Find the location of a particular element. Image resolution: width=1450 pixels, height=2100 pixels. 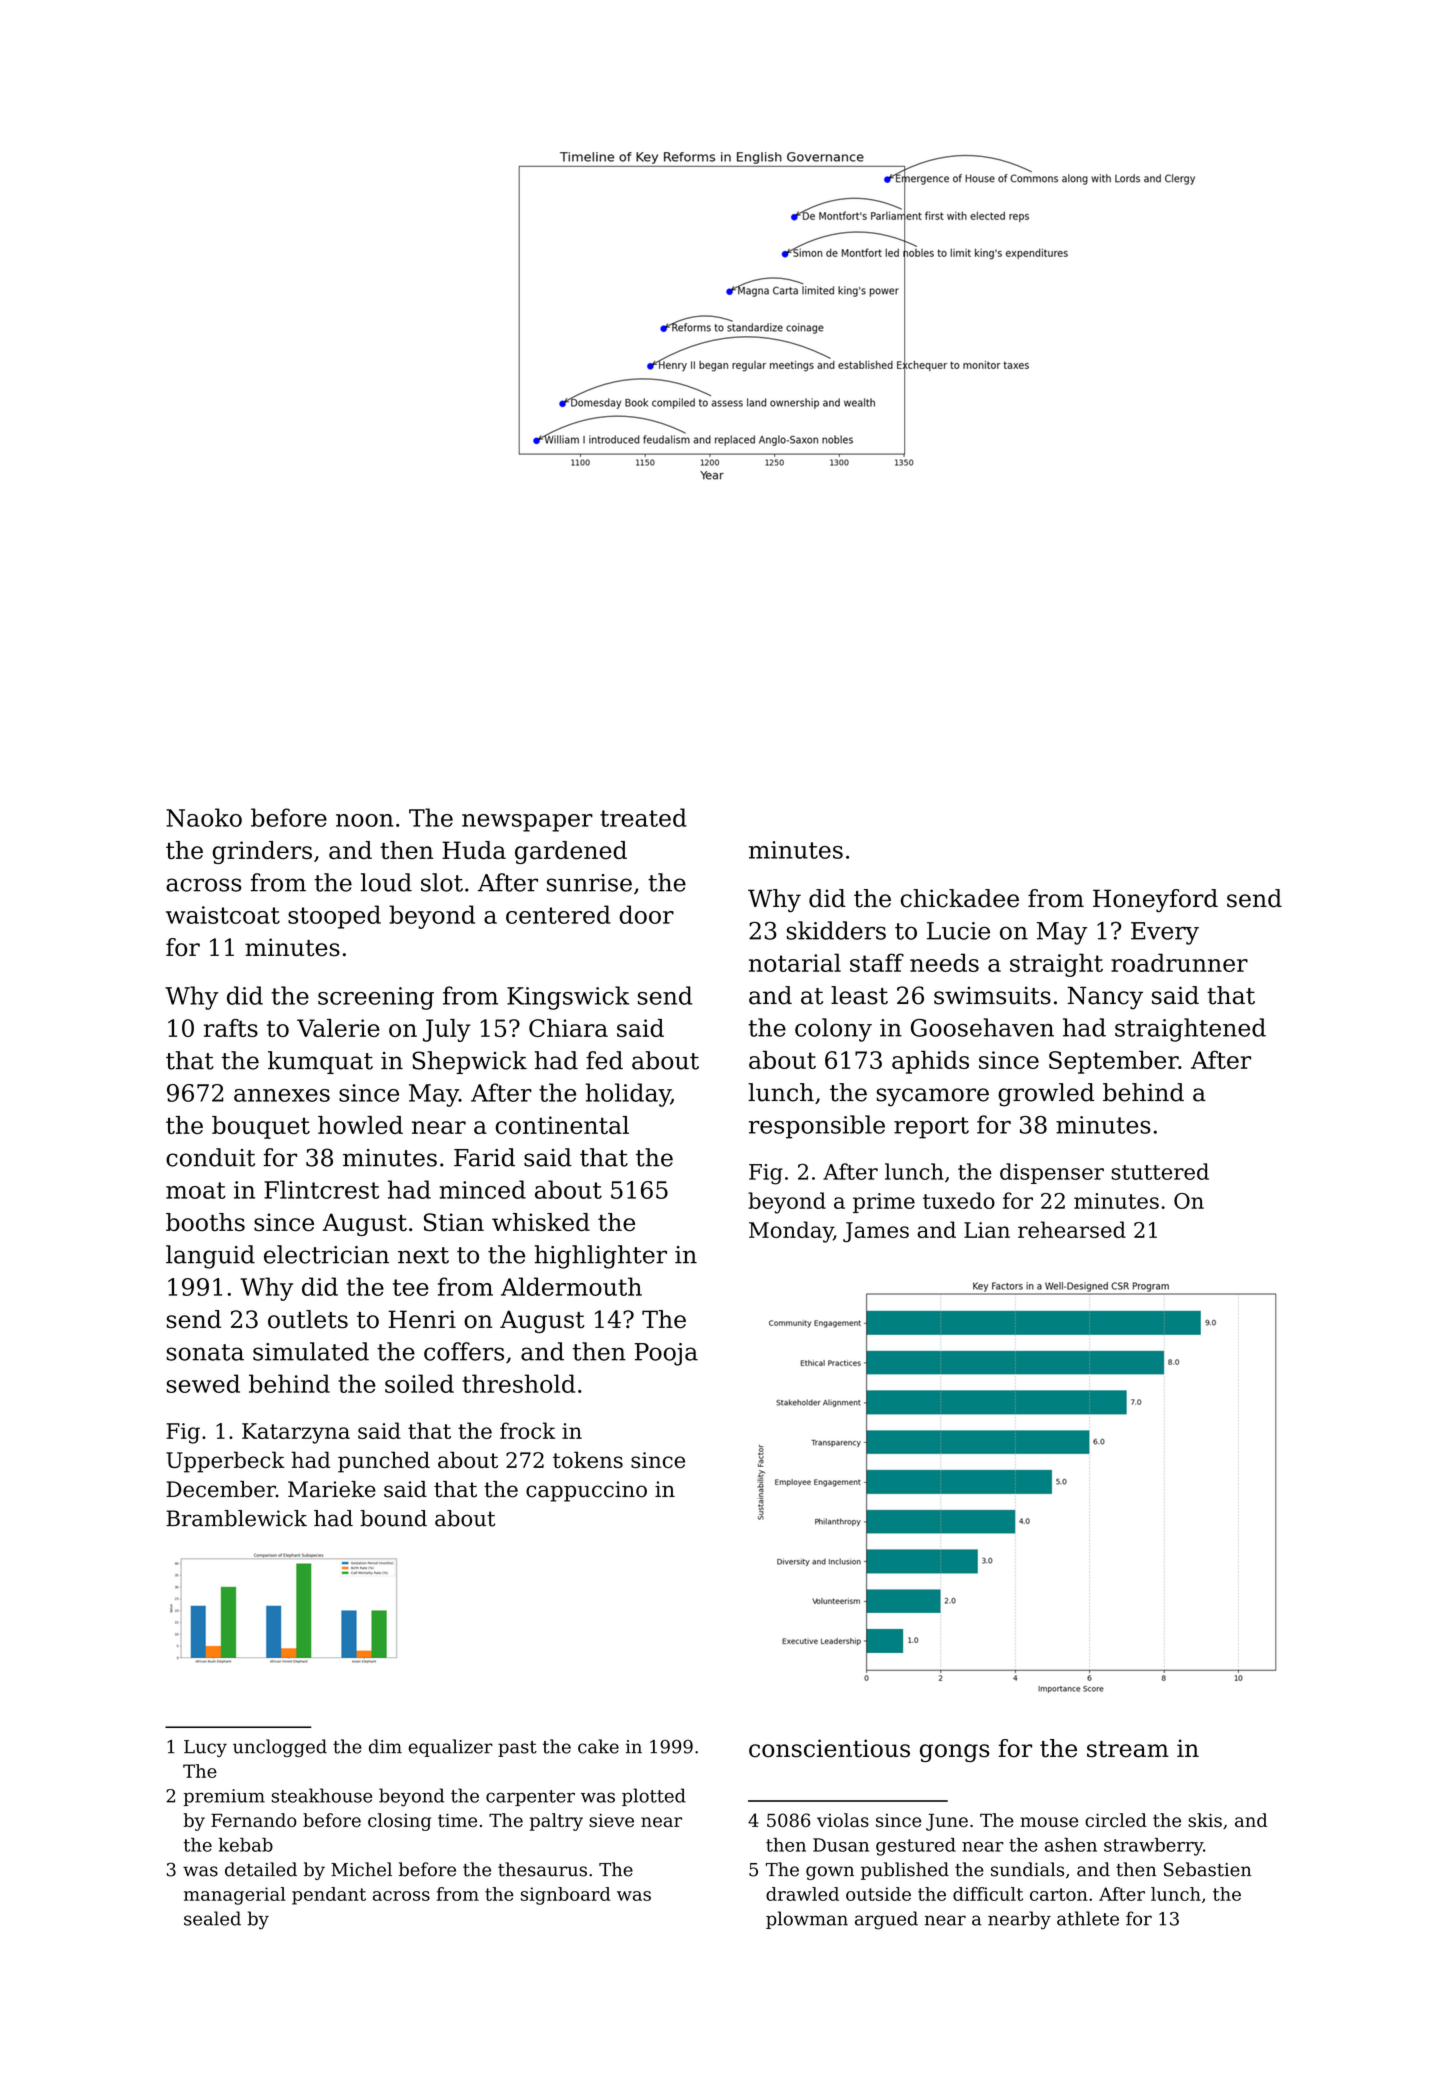

Nancy is located at coordinates (1105, 998).
